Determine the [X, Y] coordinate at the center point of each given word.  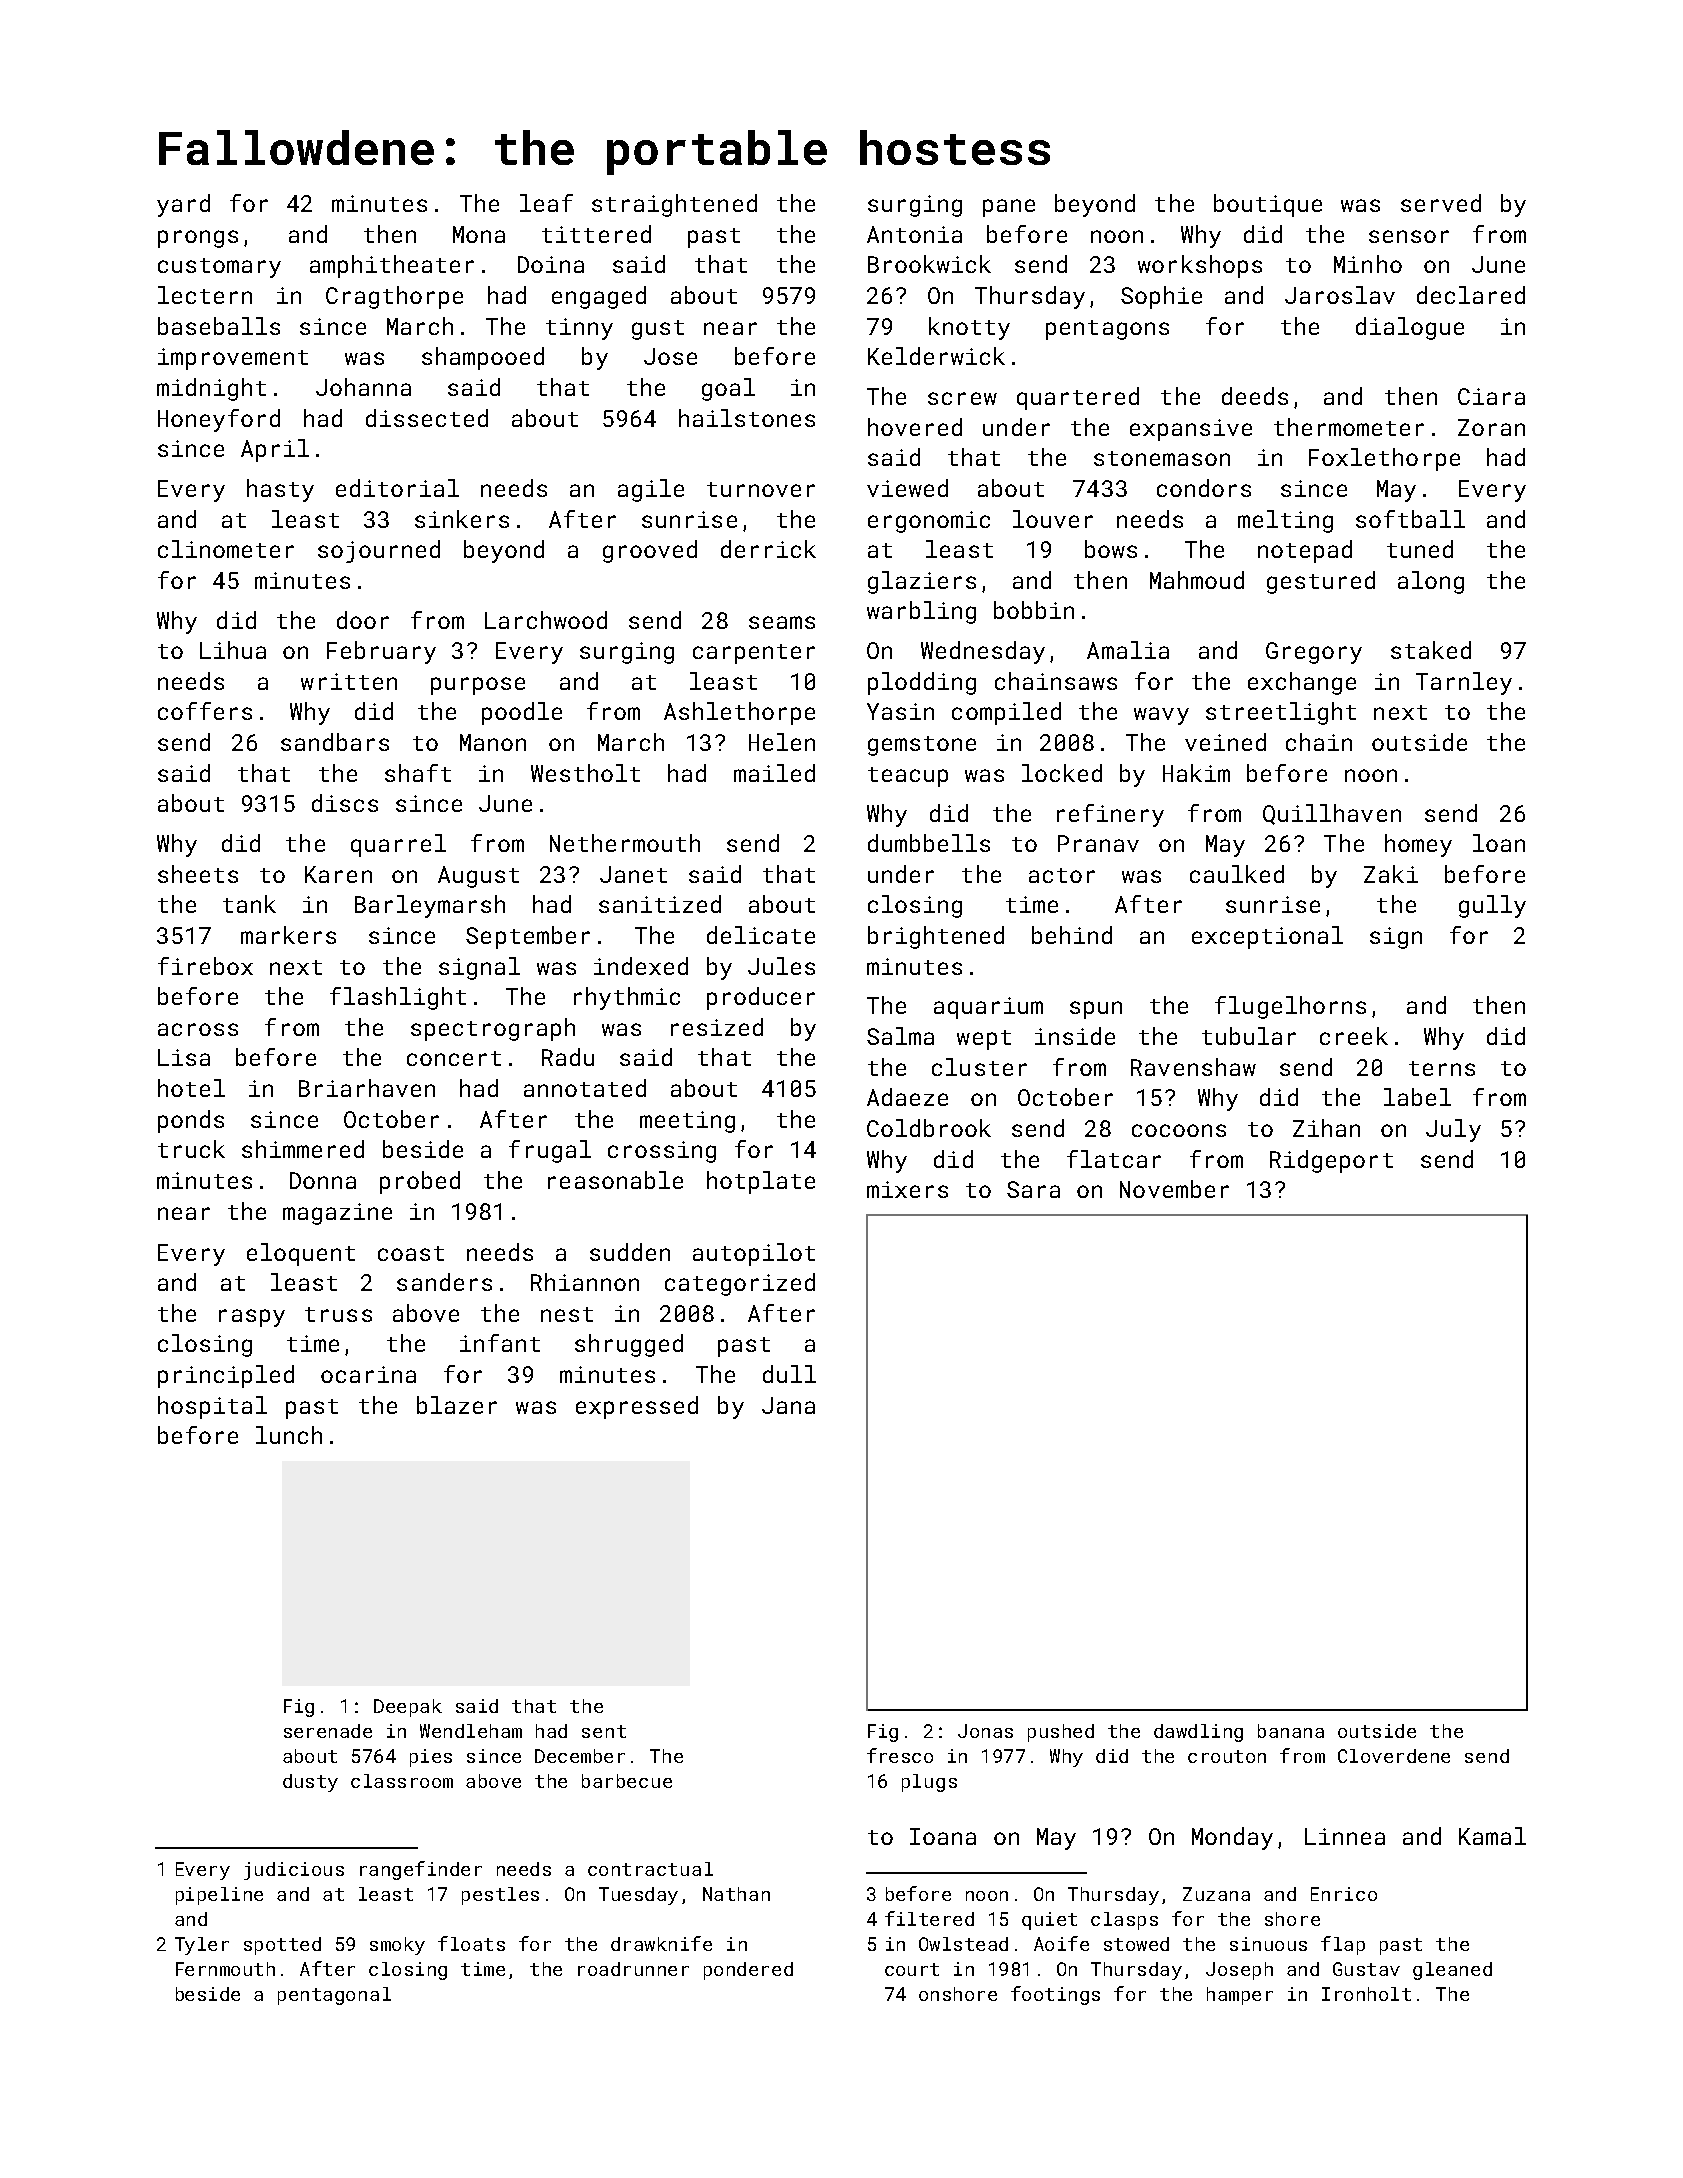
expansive [1191, 430]
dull [789, 1374]
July [1453, 1130]
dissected [427, 418]
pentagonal [334, 1996]
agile [651, 490]
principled [226, 1376]
